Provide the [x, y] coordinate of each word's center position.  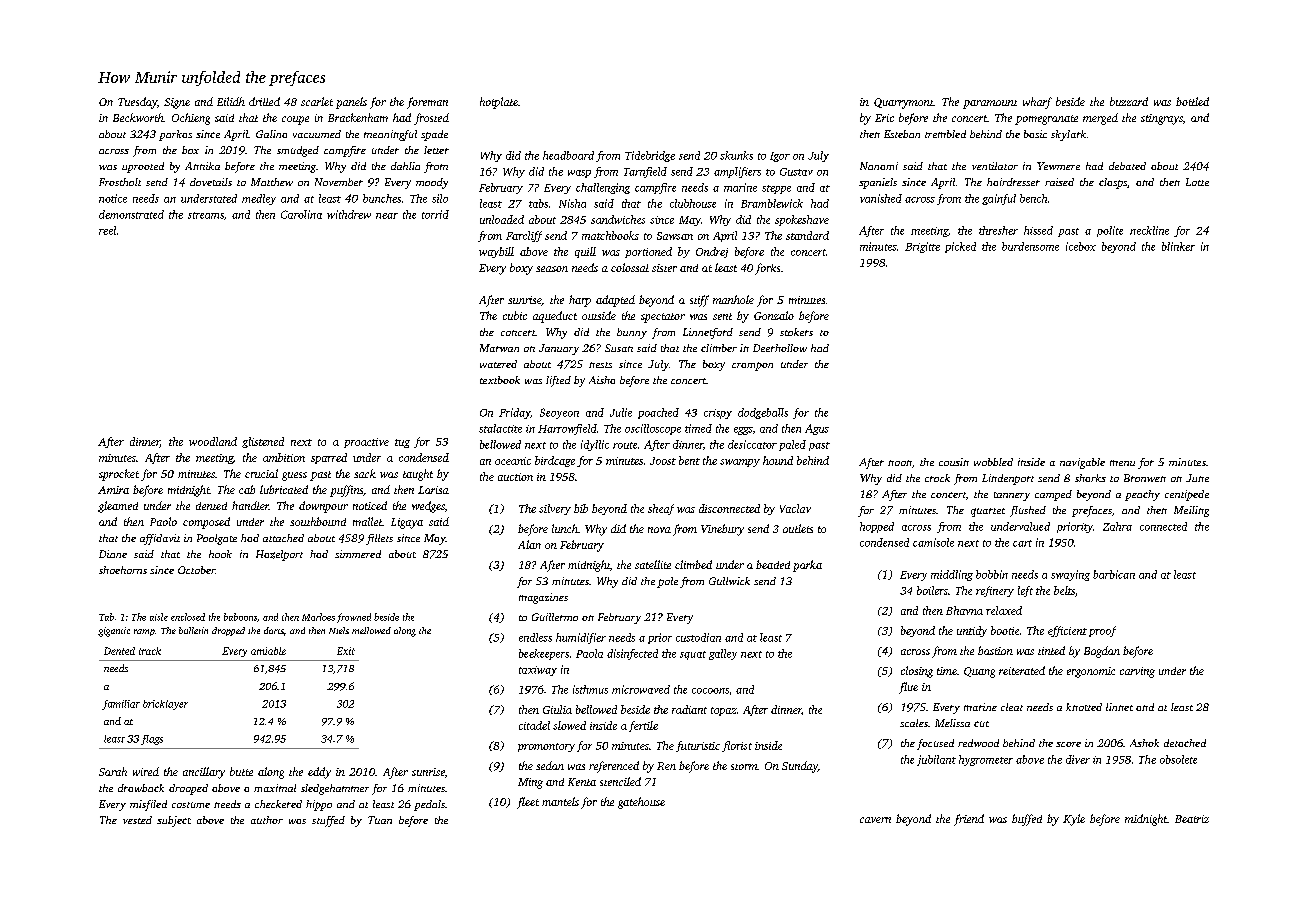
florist [737, 746]
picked [960, 247]
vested [137, 820]
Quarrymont [904, 103]
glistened [263, 442]
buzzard [1129, 101]
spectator [663, 318]
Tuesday [137, 103]
